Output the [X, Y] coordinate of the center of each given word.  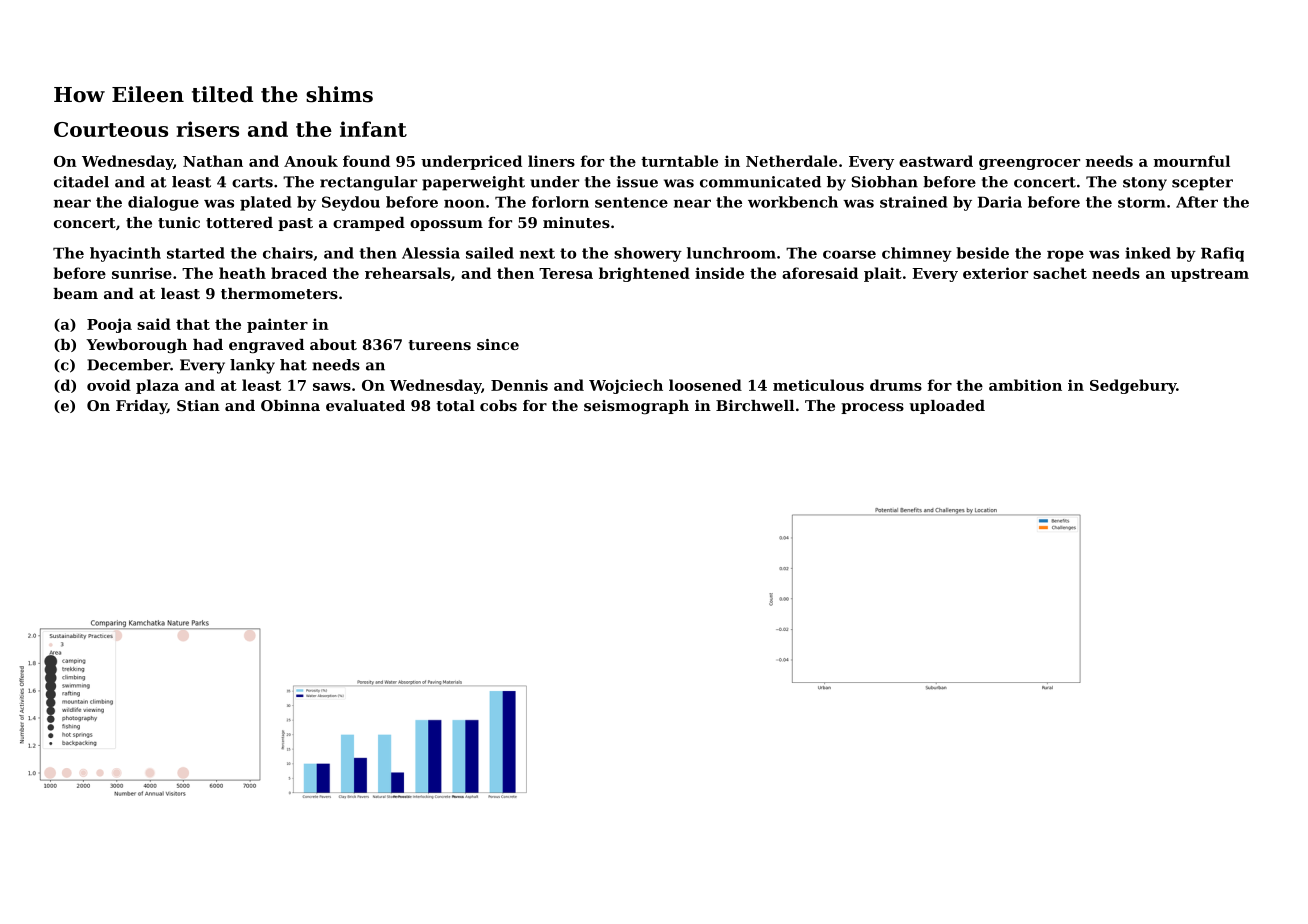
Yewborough [136, 346]
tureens [439, 345]
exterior [995, 273]
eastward [936, 161]
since [498, 344]
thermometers [279, 293]
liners [551, 161]
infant [373, 129]
